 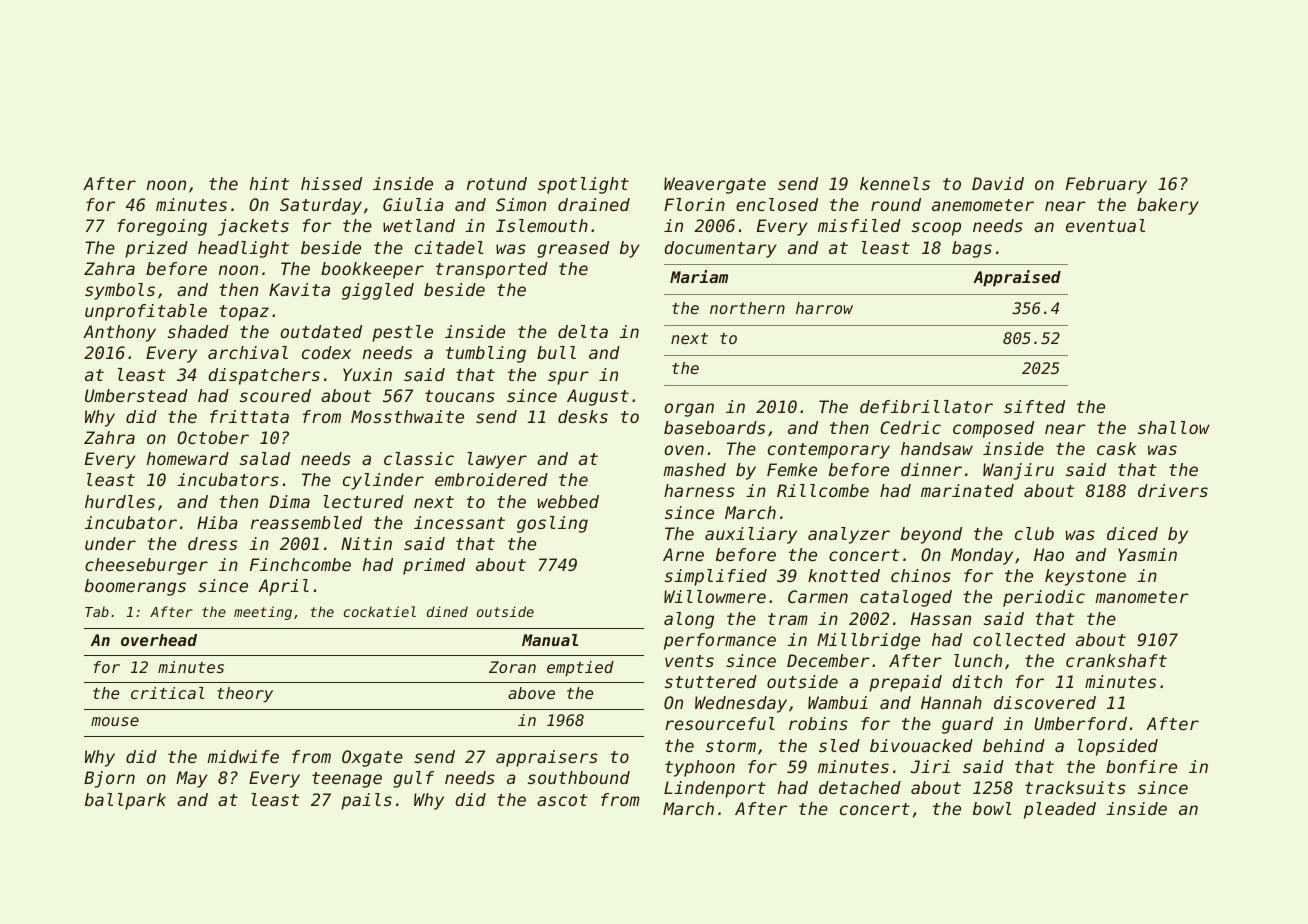 What do you see at coordinates (580, 669) in the image?
I see `emptied` at bounding box center [580, 669].
